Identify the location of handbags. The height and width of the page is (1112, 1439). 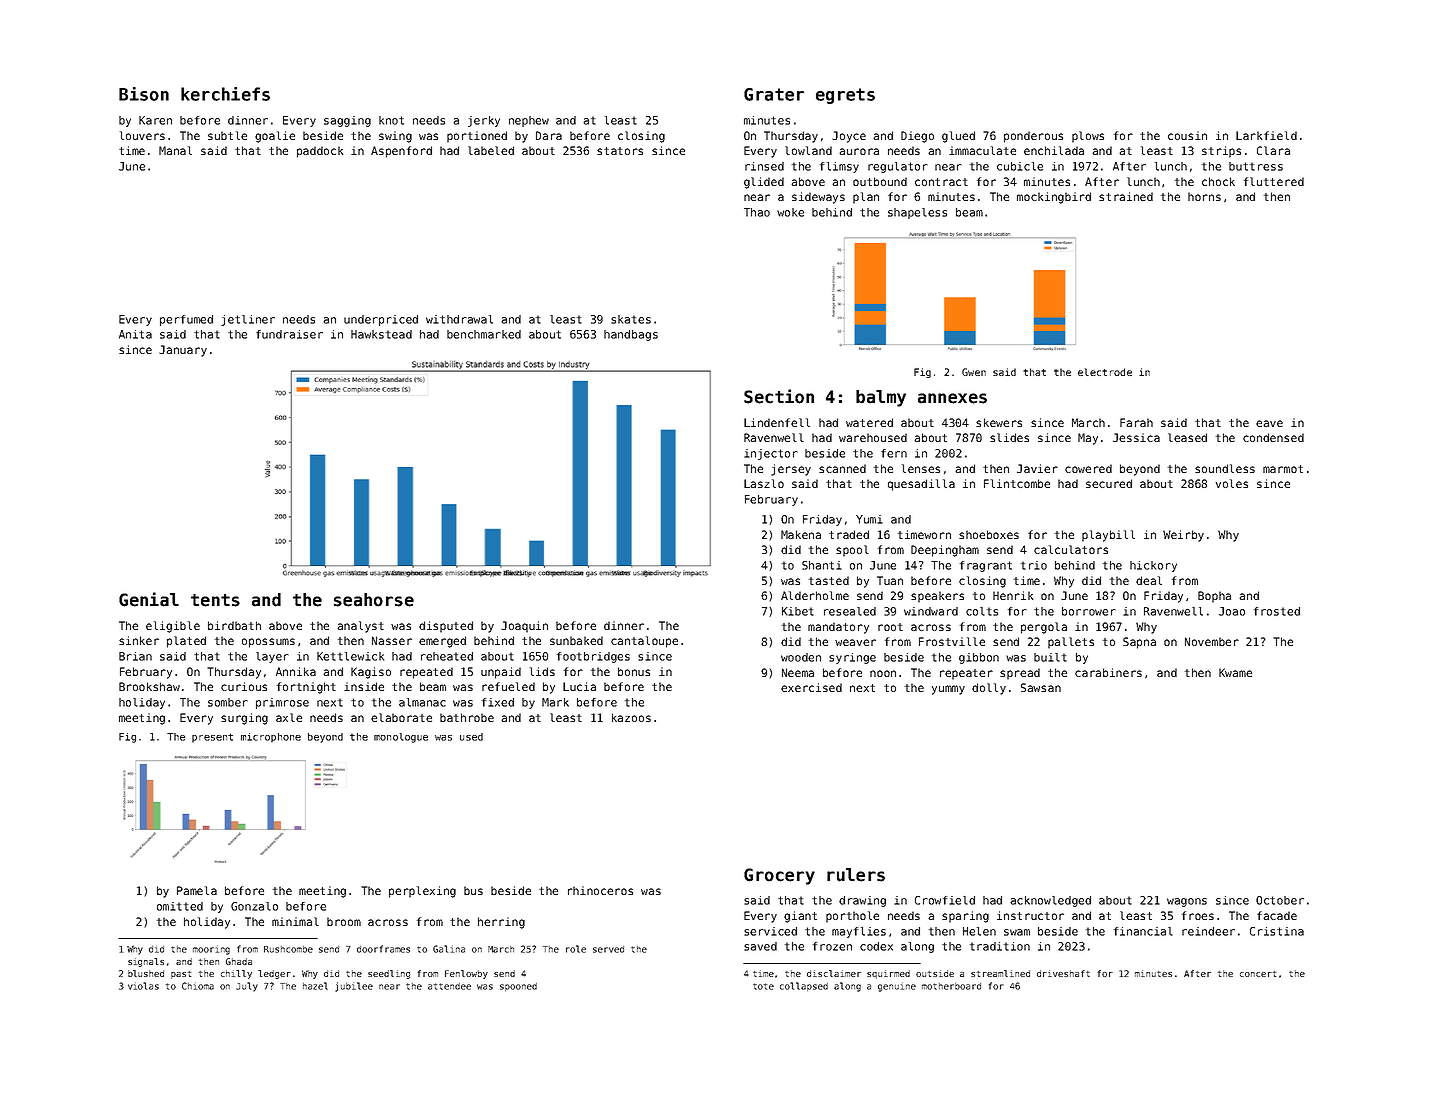
(631, 335).
